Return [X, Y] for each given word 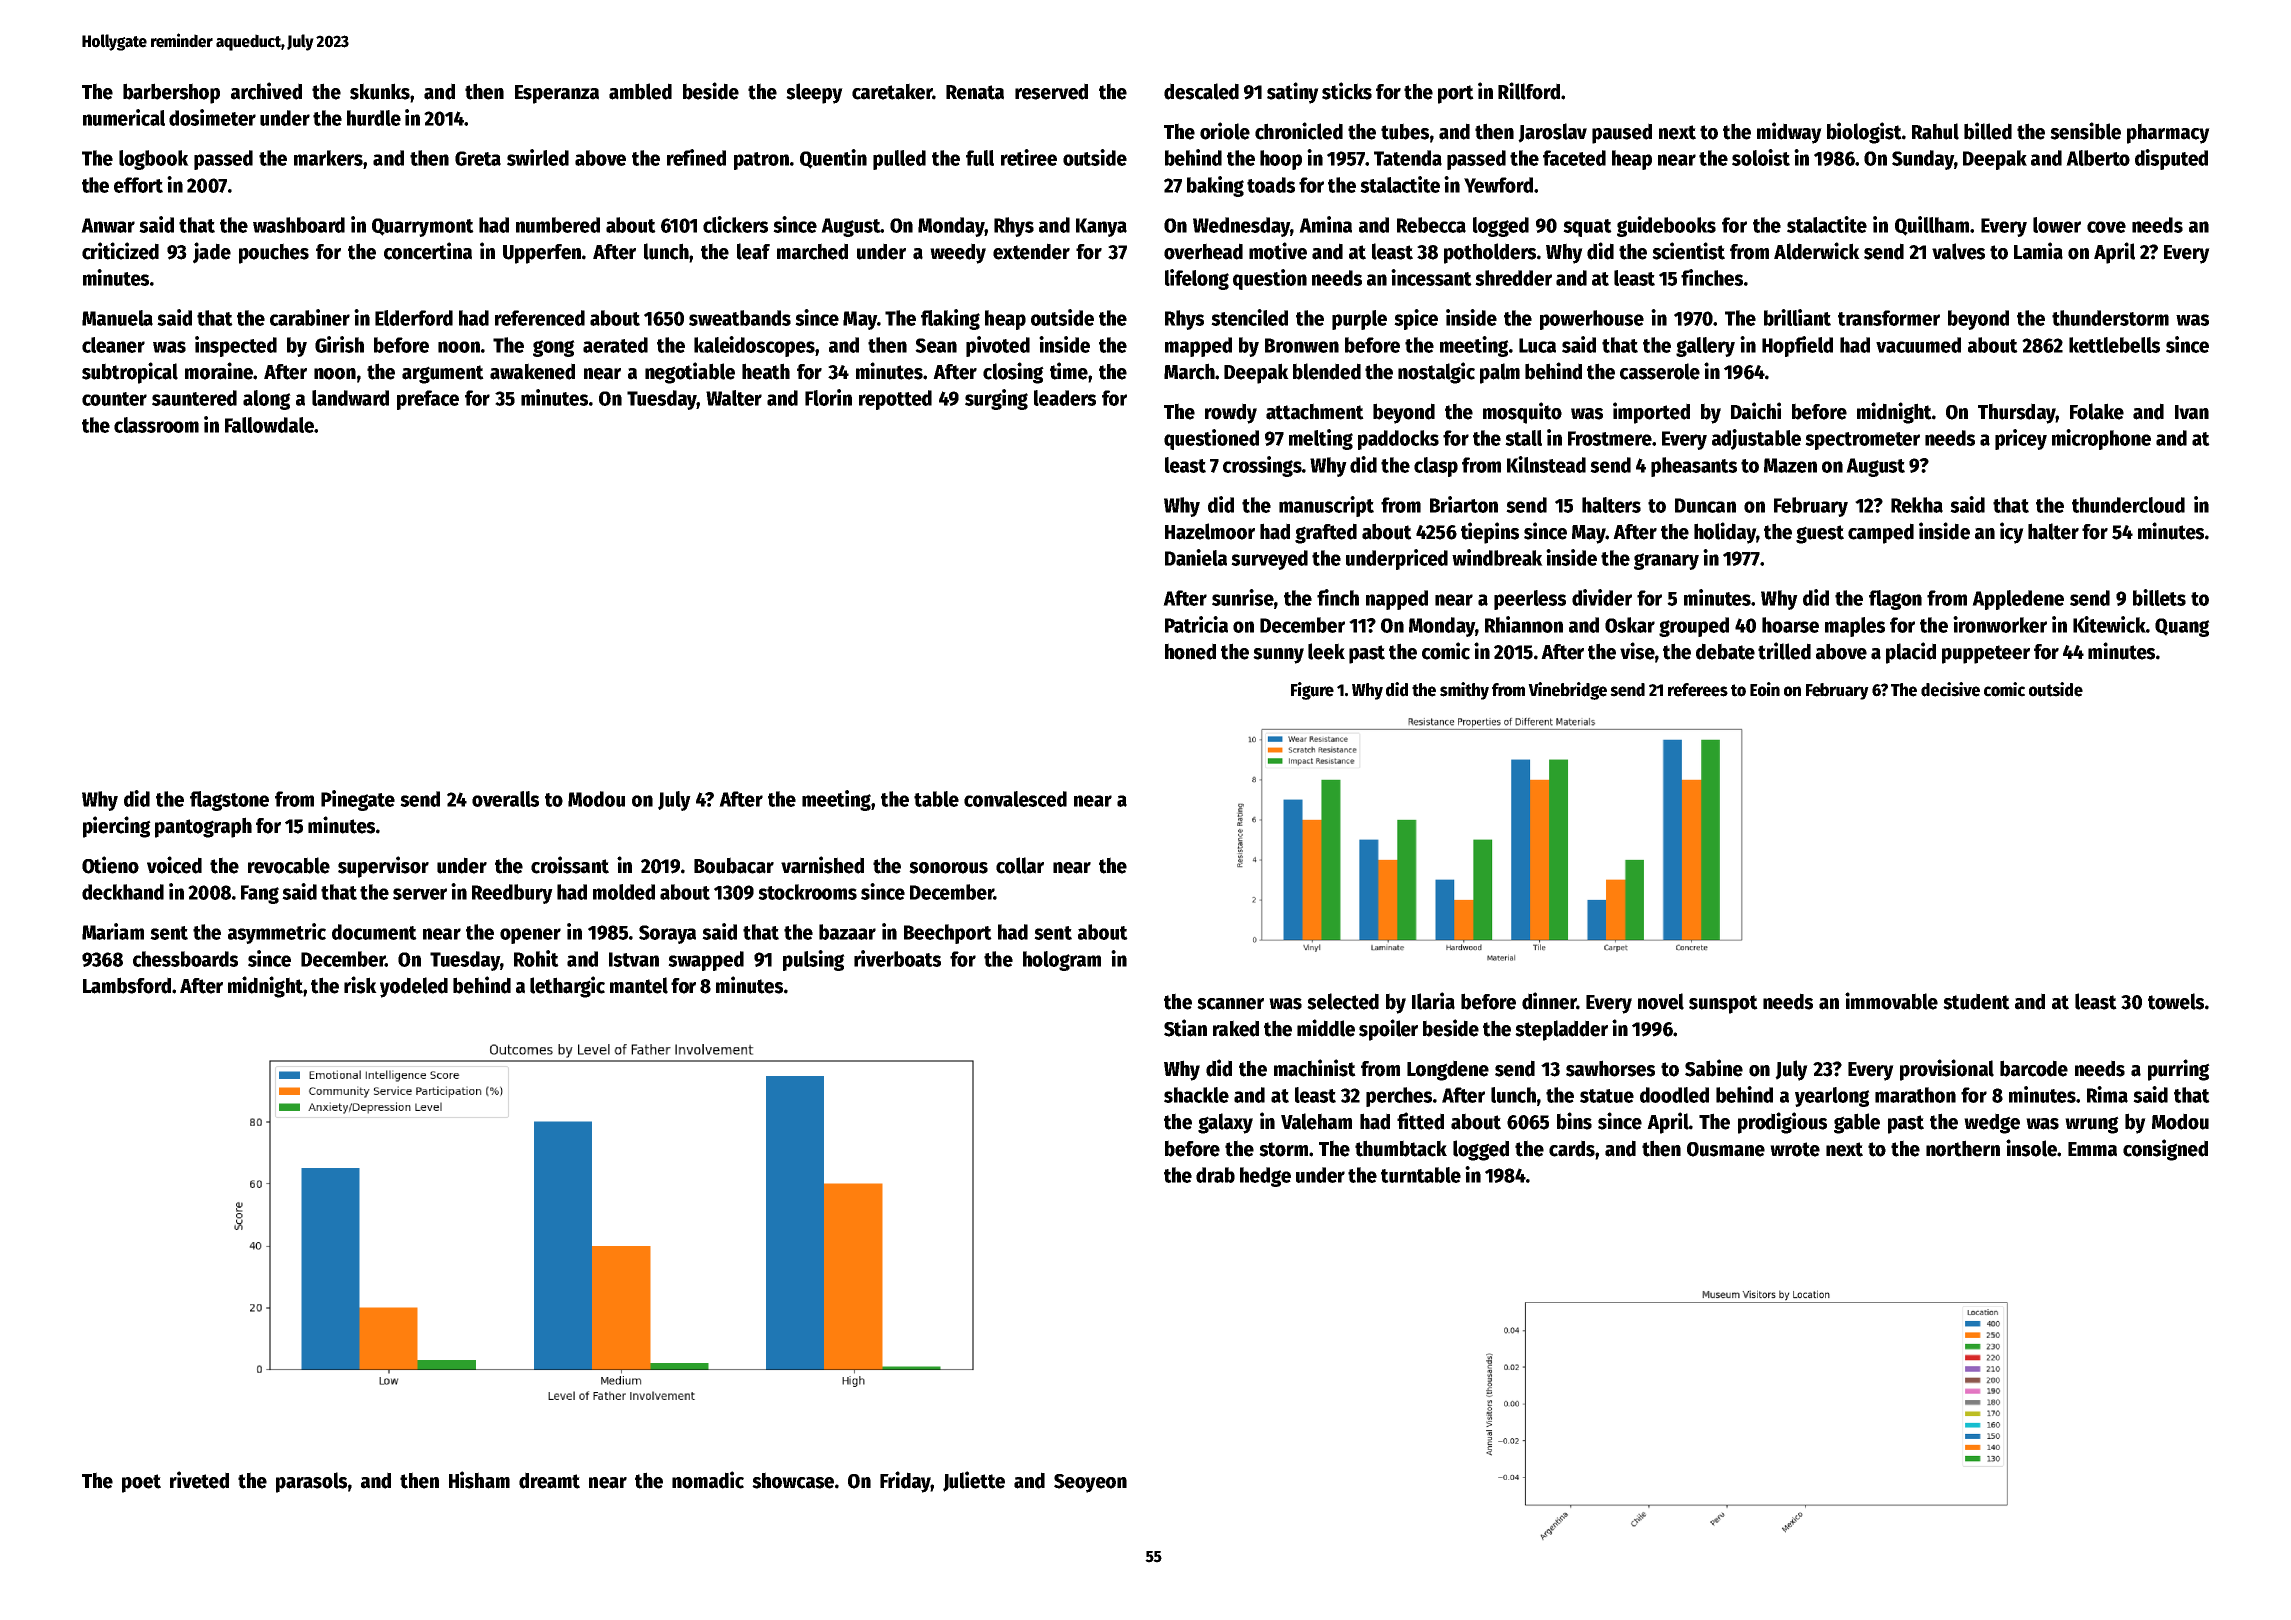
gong [554, 348]
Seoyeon [1090, 1483]
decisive [1950, 689]
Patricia [1196, 624]
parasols [311, 1482]
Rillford [1529, 91]
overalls [505, 799]
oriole [1225, 131]
